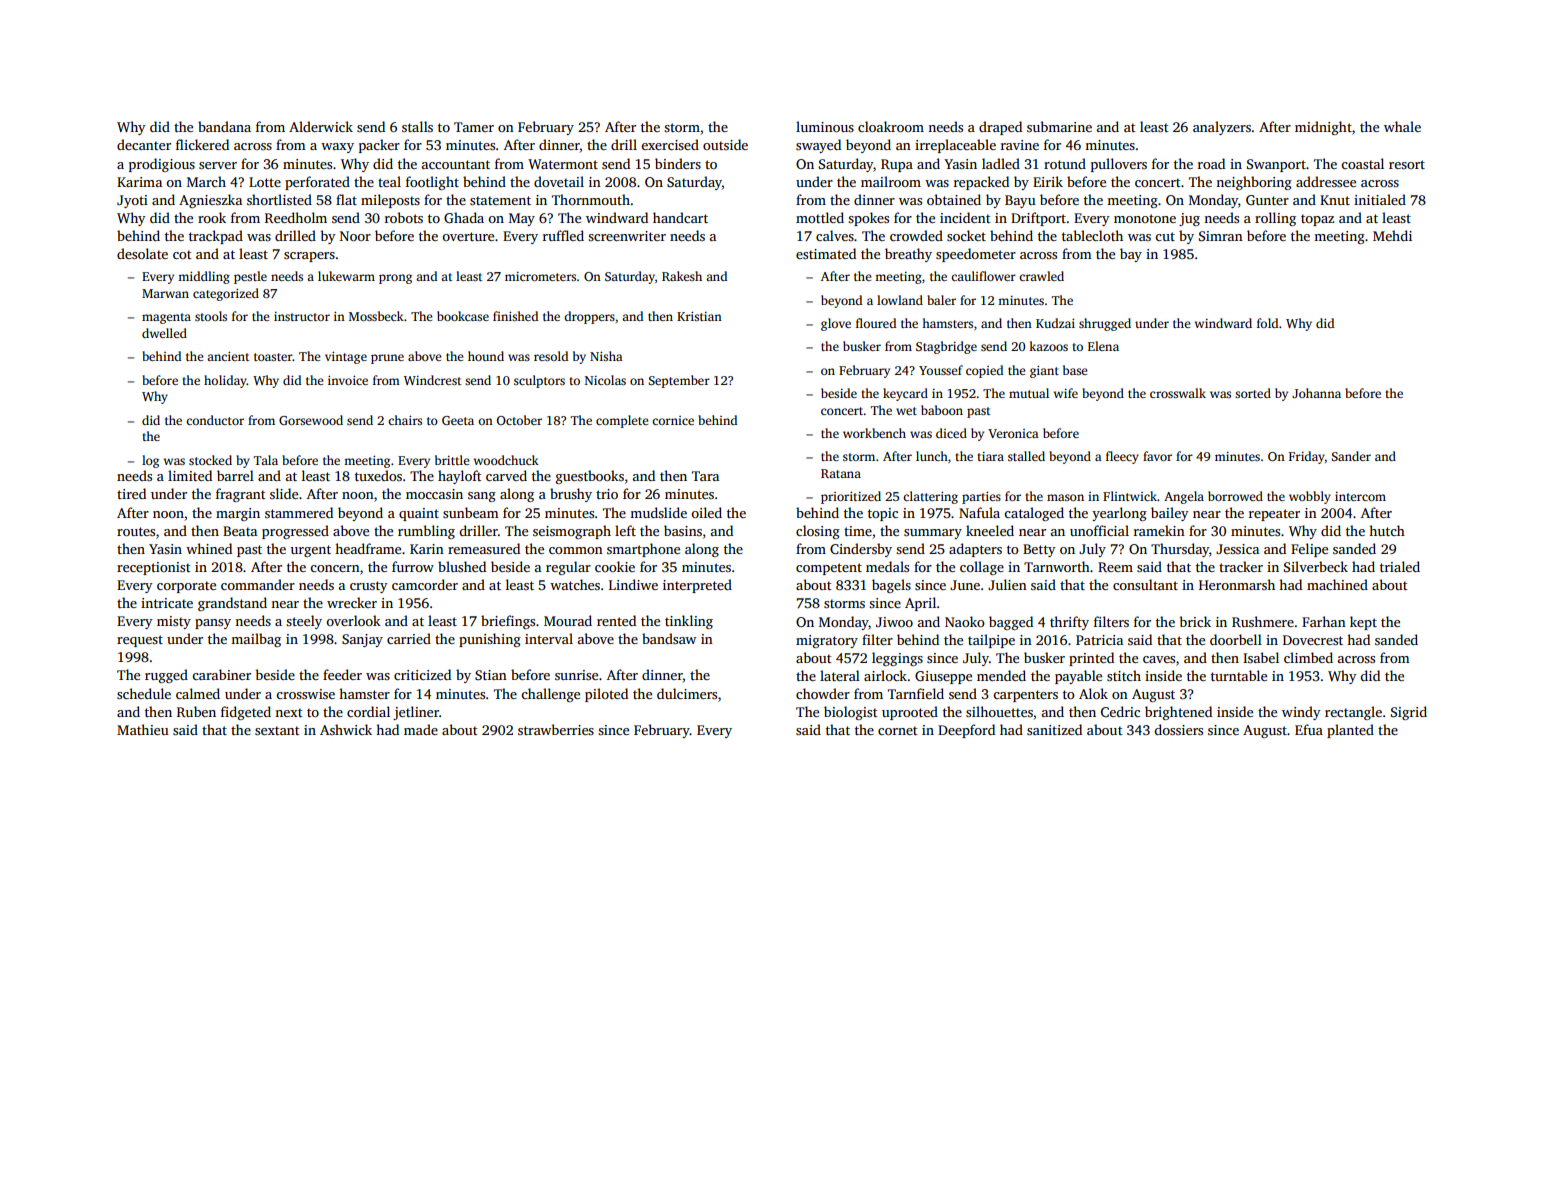  Describe the element at coordinates (836, 324) in the screenshot. I see `glove` at that location.
